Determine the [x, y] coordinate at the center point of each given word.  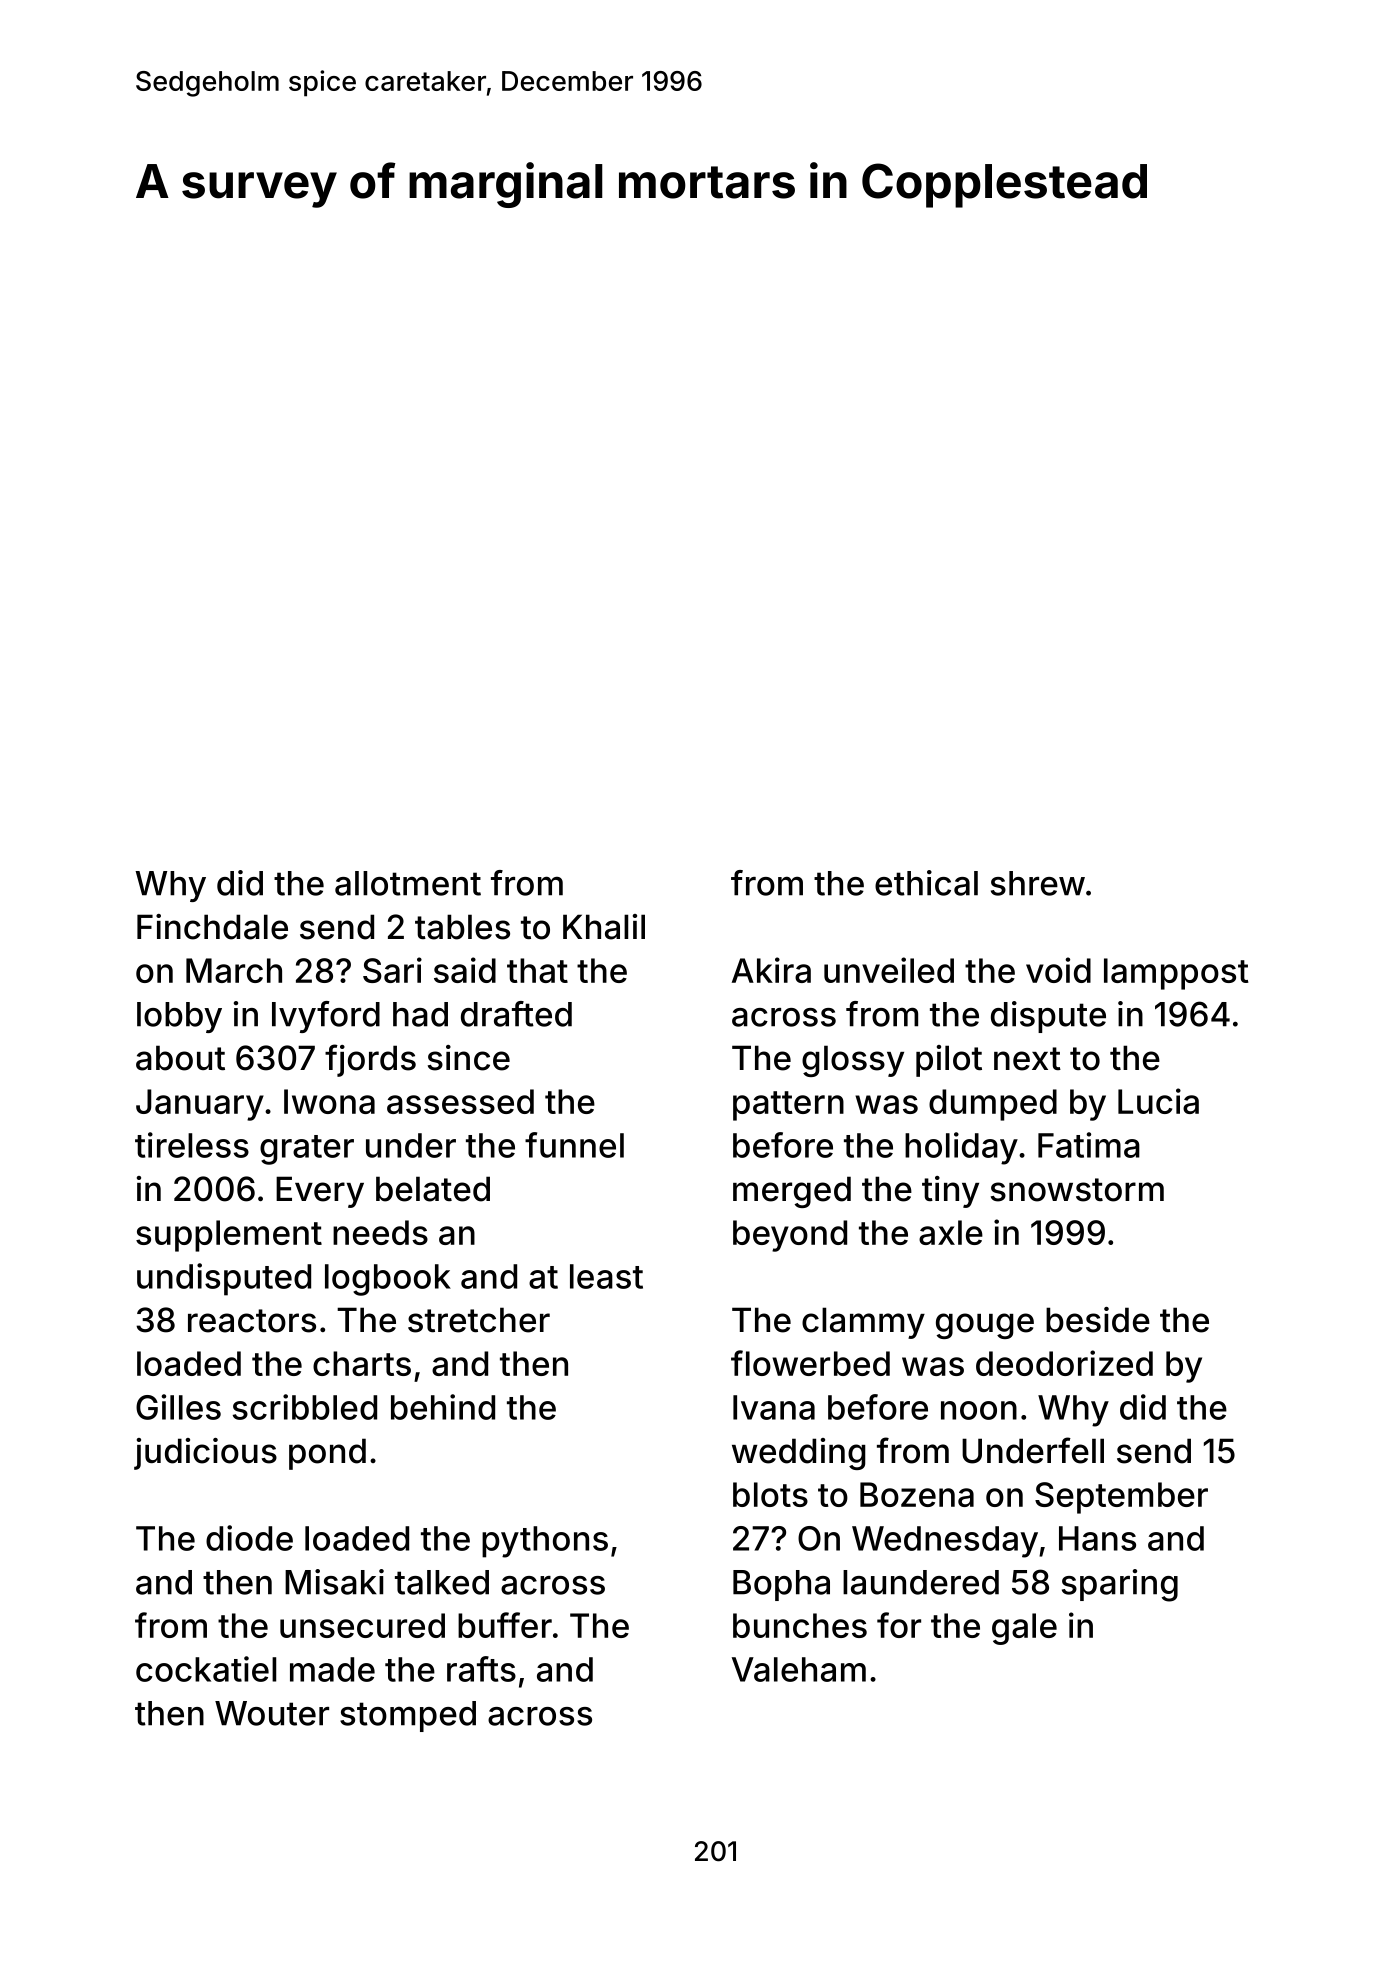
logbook [388, 1280]
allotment [408, 883]
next [1027, 1059]
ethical [926, 883]
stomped [408, 1716]
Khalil [604, 927]
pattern [788, 1106]
